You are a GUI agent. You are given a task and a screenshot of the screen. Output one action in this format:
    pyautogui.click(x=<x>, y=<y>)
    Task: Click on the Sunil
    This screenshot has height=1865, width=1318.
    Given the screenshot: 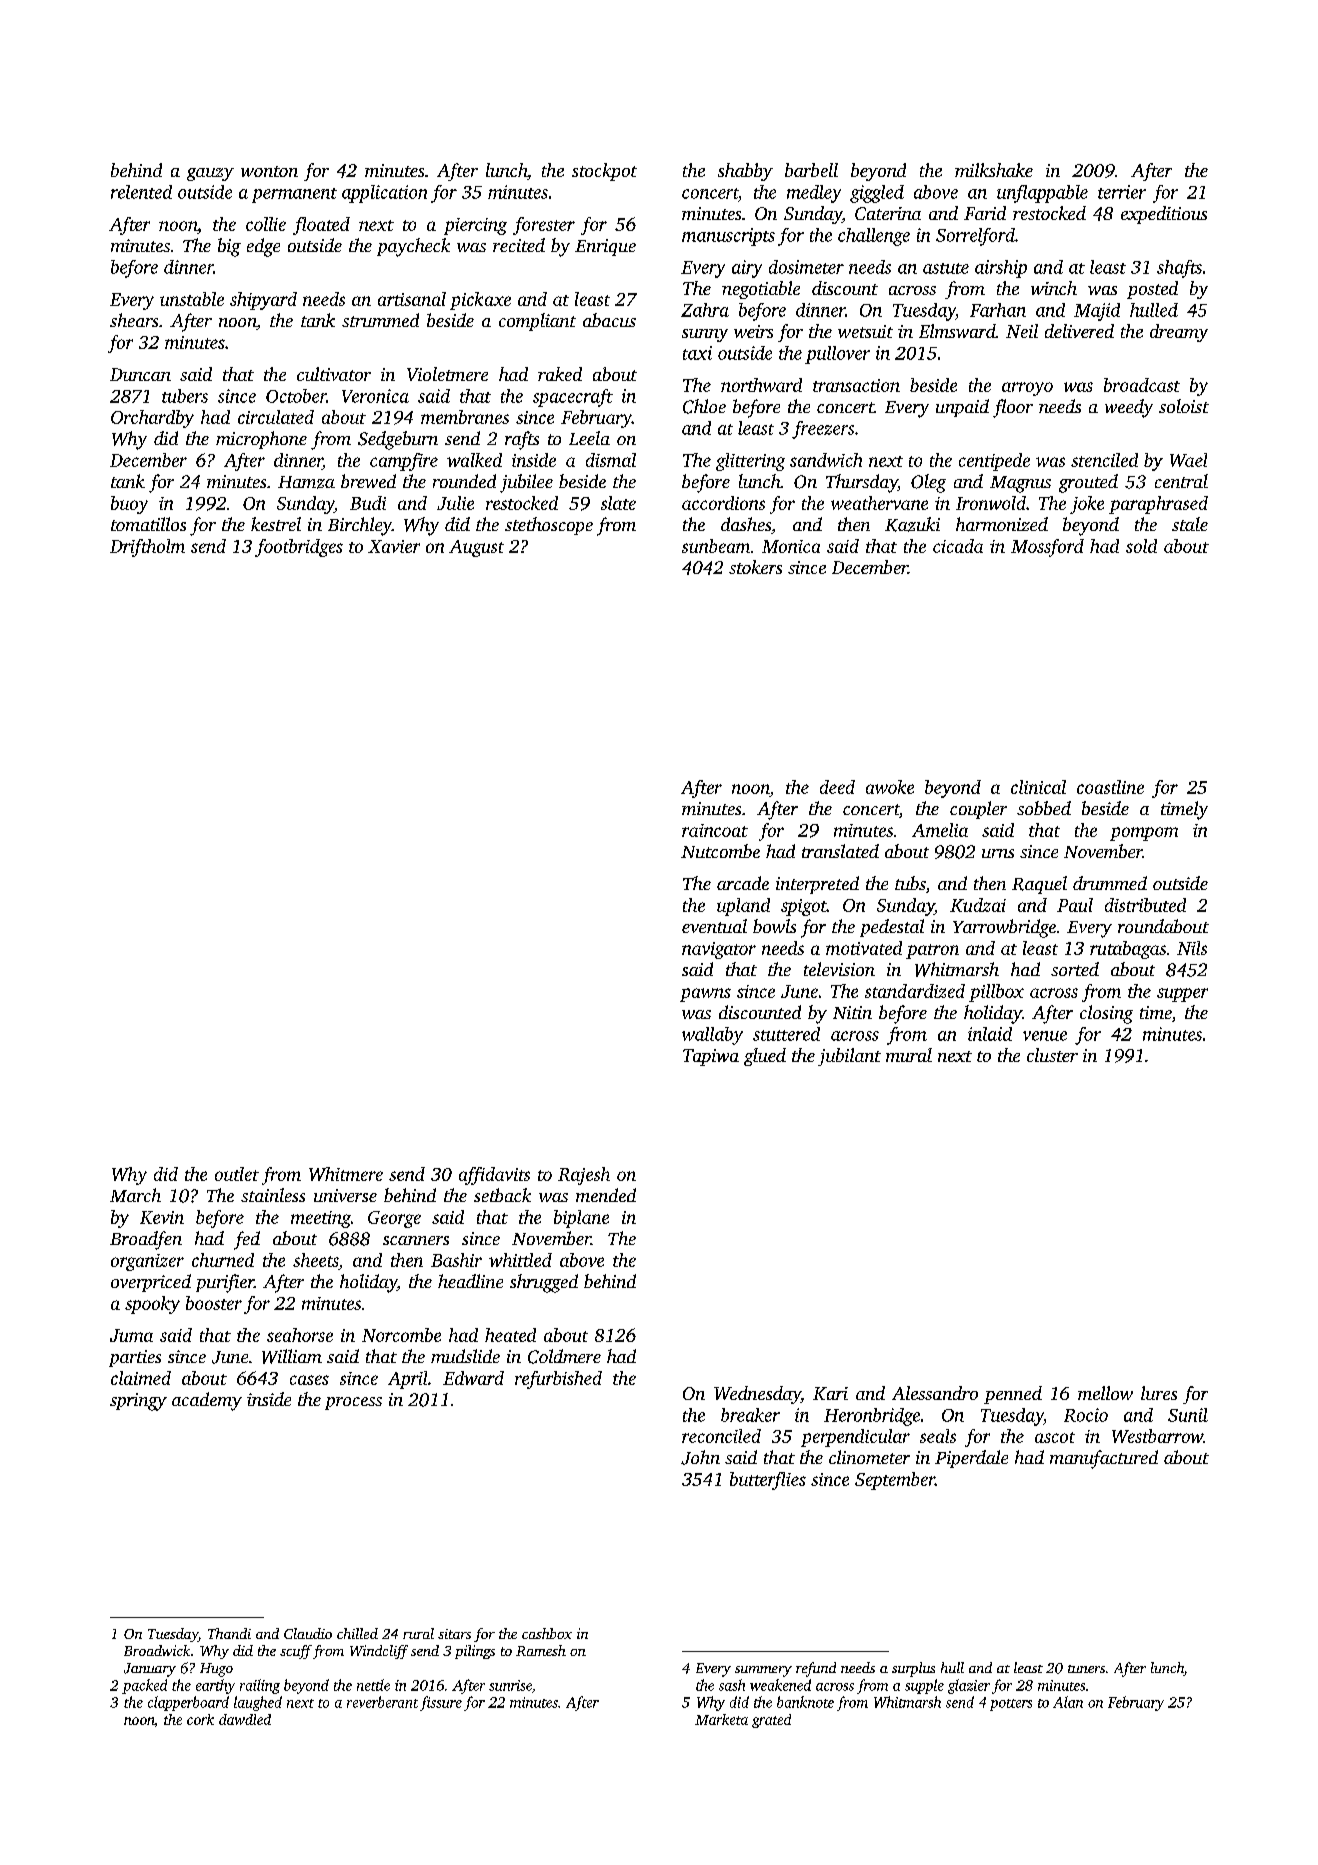 What is the action you would take?
    pyautogui.click(x=1188, y=1415)
